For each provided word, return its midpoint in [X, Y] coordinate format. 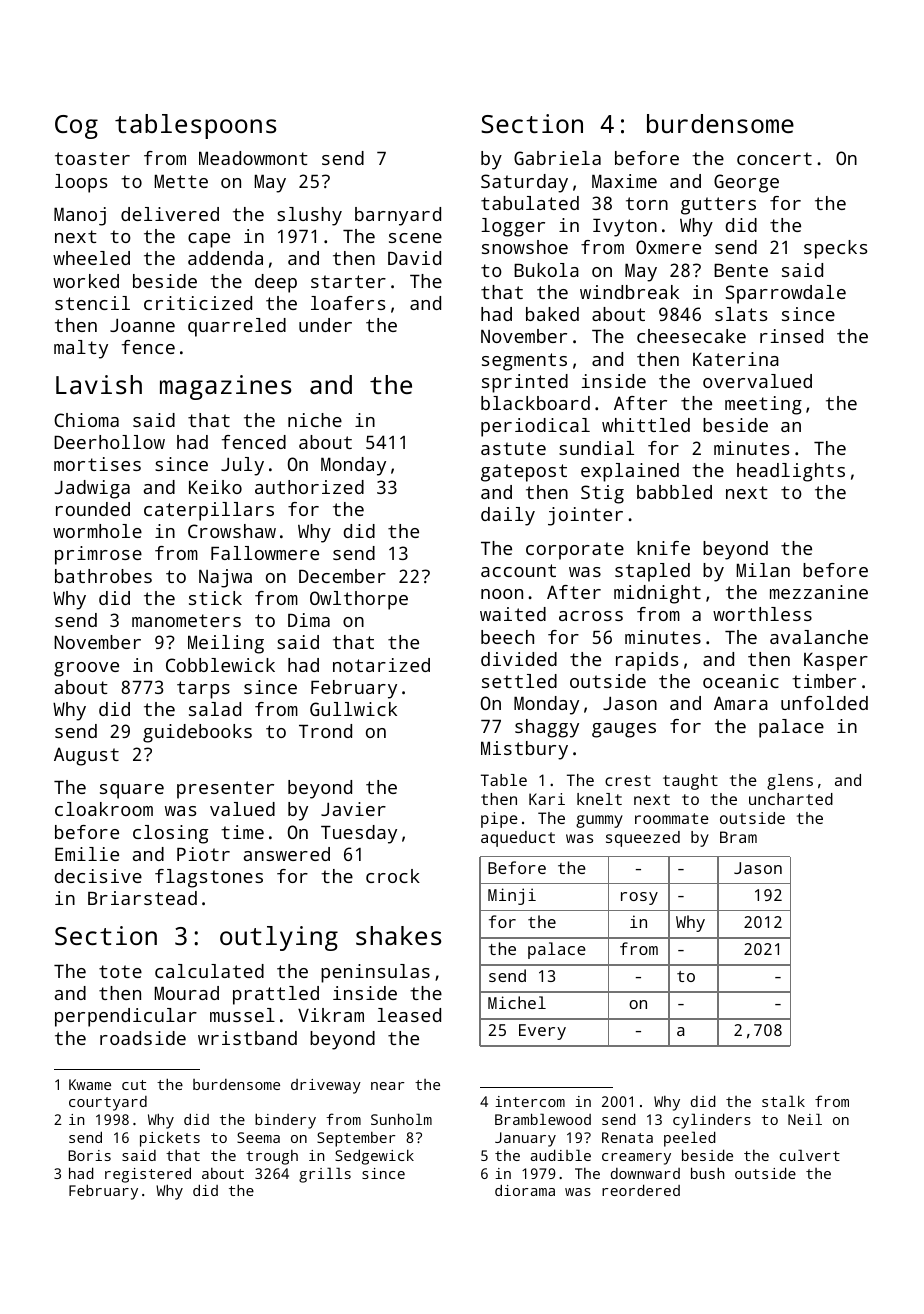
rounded [93, 509]
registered [148, 1175]
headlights [791, 472]
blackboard [535, 403]
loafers [348, 303]
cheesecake [691, 336]
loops [81, 183]
